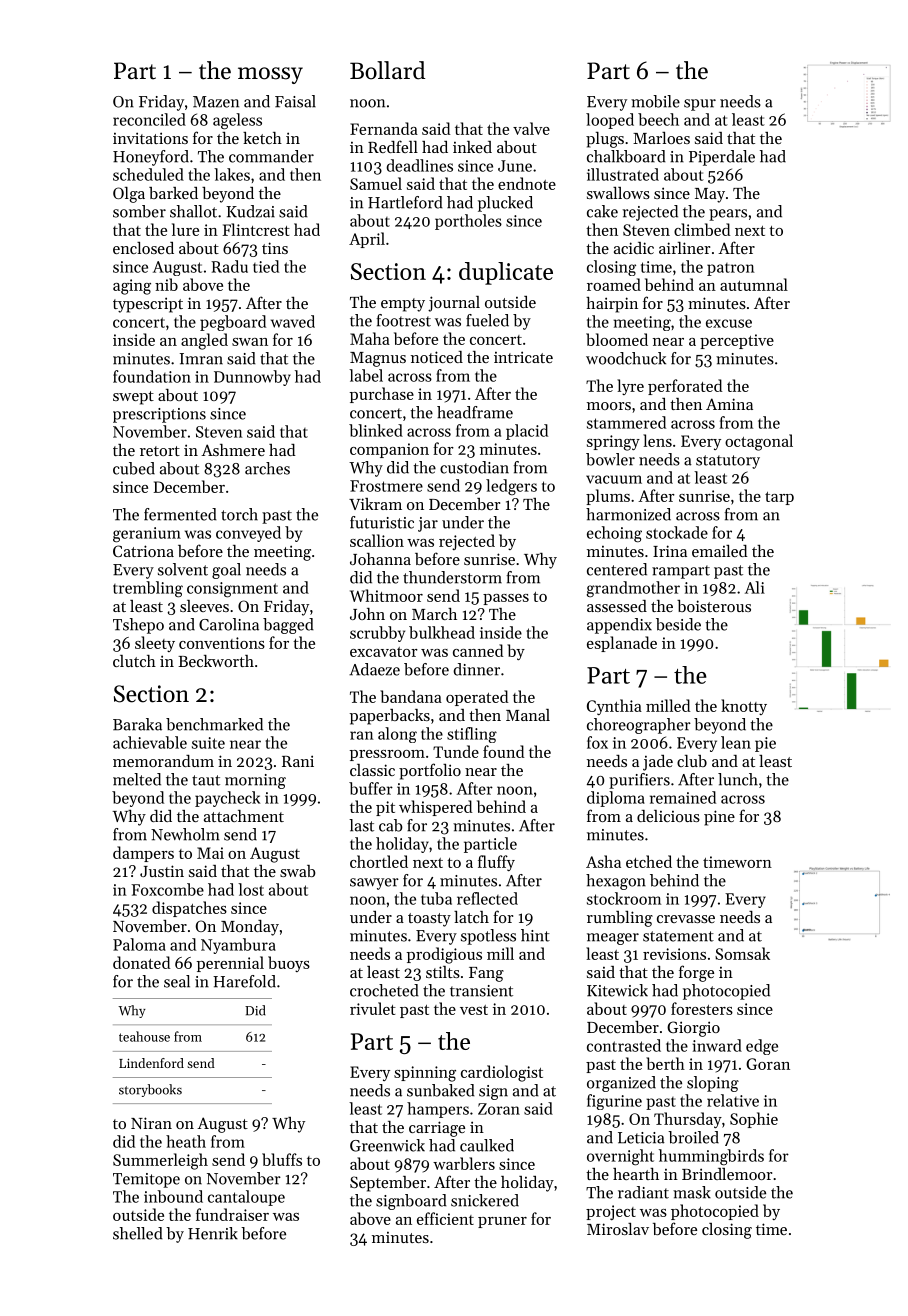 This screenshot has width=908, height=1316. Describe the element at coordinates (738, 779) in the screenshot. I see `lunch` at that location.
